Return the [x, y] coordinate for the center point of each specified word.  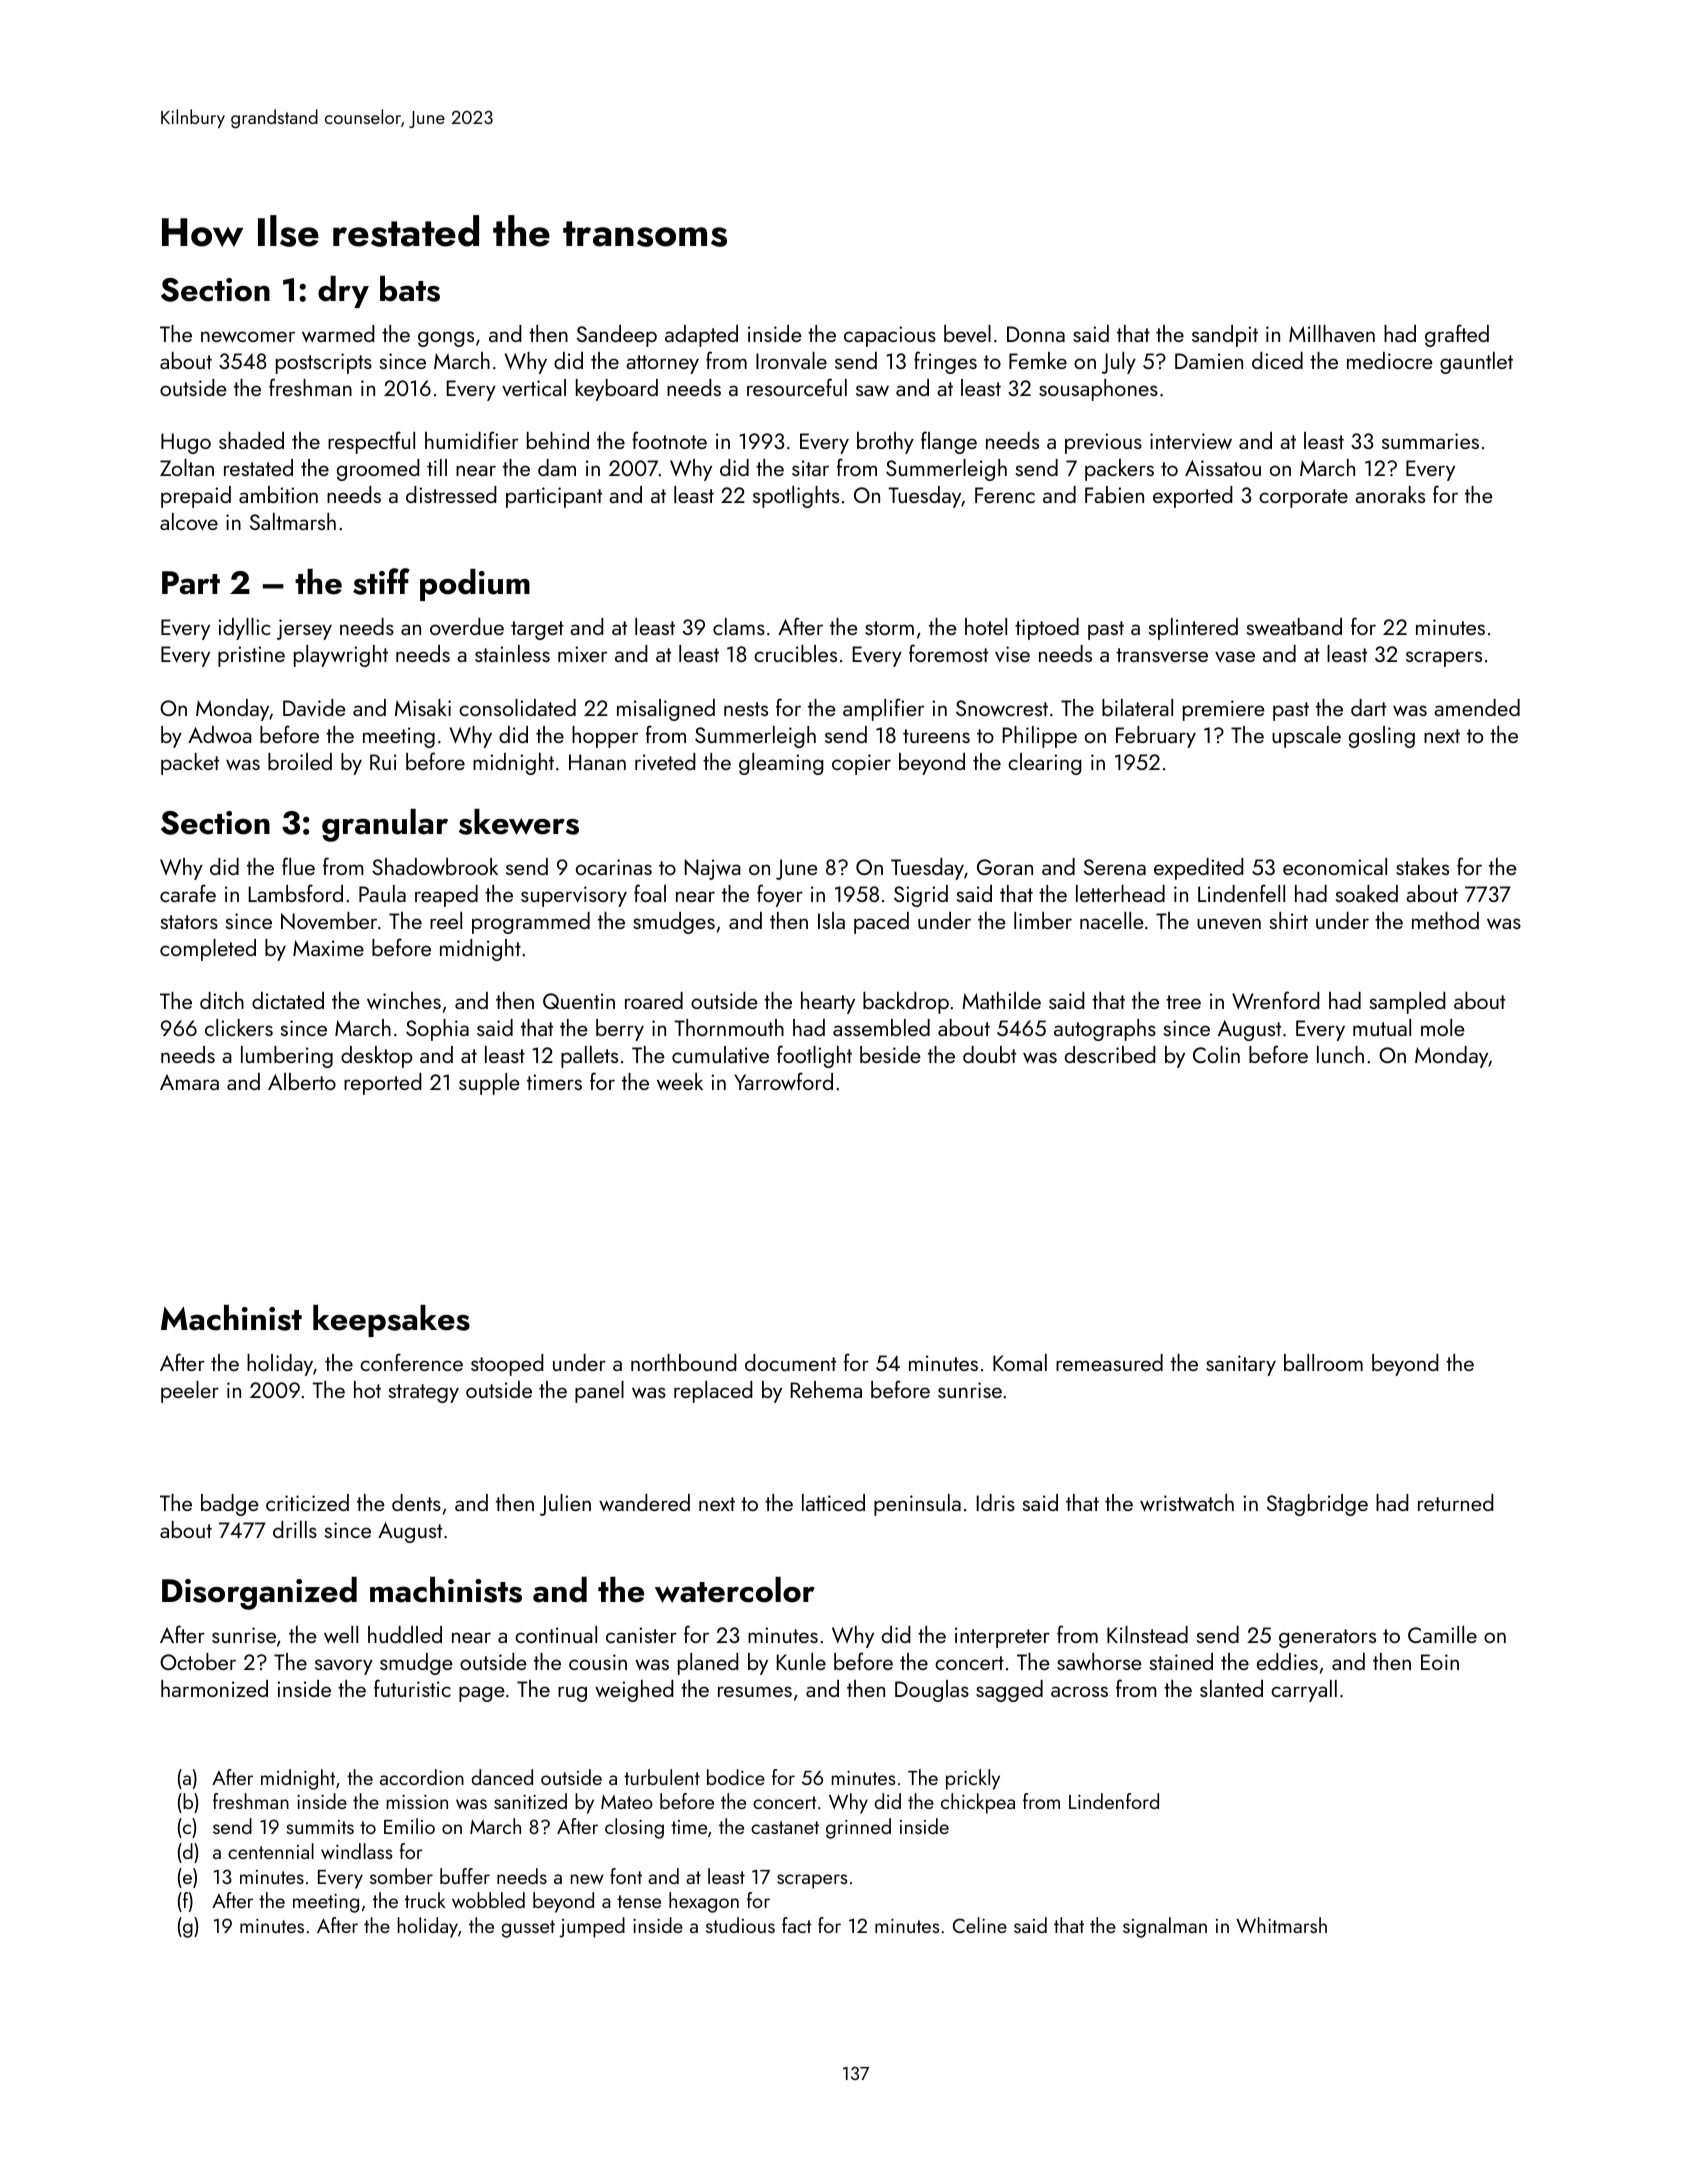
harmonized [214, 1688]
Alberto [302, 1081]
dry [343, 292]
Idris [996, 1502]
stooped [507, 1365]
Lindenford [1114, 1801]
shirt [1289, 920]
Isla [831, 920]
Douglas [932, 1691]
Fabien [1114, 494]
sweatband [1294, 626]
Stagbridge [1317, 1505]
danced [502, 1777]
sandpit [1225, 336]
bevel [967, 333]
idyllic [244, 629]
